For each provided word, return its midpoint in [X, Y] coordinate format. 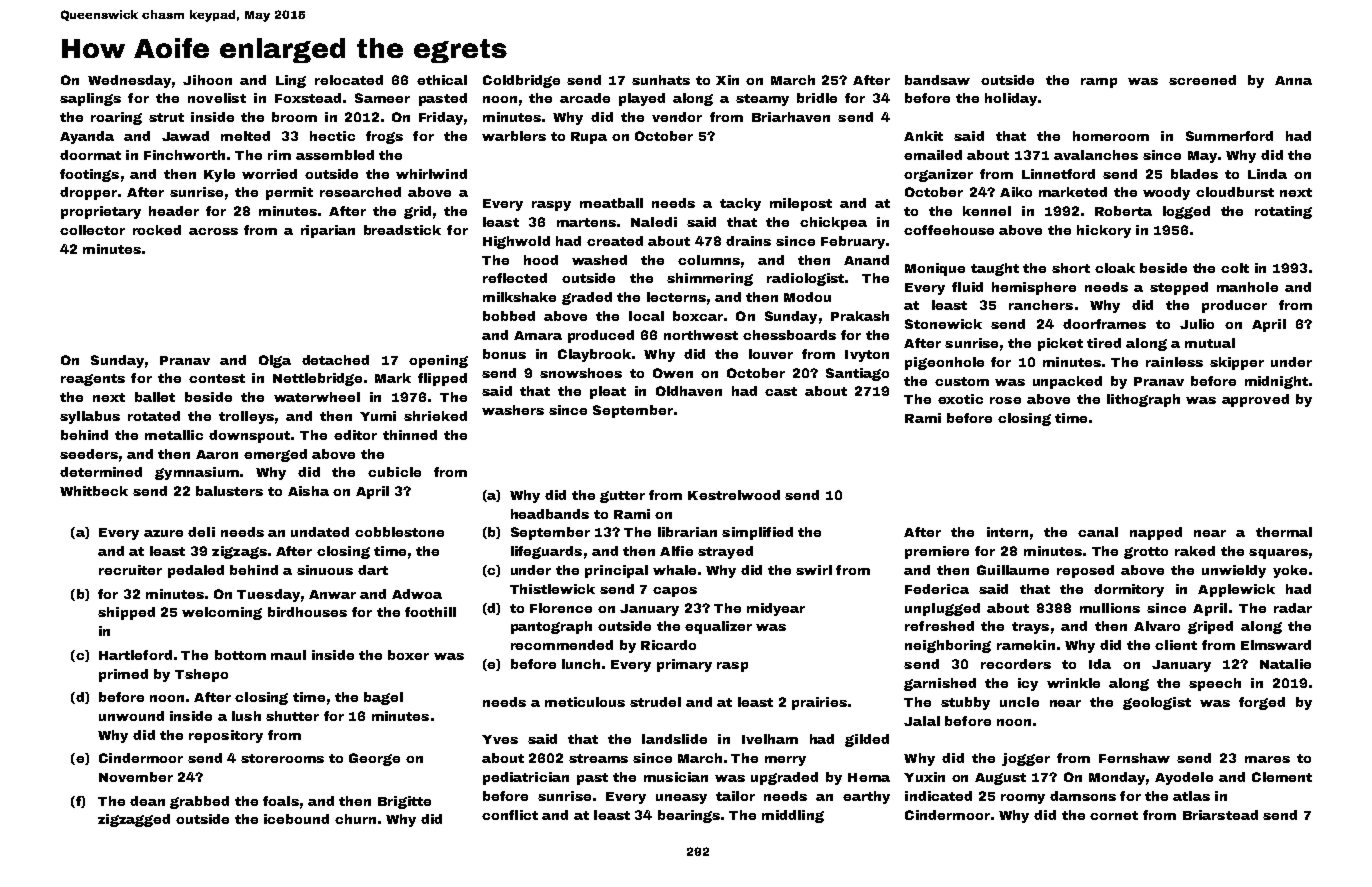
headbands [550, 514]
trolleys [246, 417]
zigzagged [134, 820]
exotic [960, 399]
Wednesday [129, 81]
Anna [1293, 80]
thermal [1284, 532]
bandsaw [937, 80]
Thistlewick [552, 589]
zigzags [239, 552]
